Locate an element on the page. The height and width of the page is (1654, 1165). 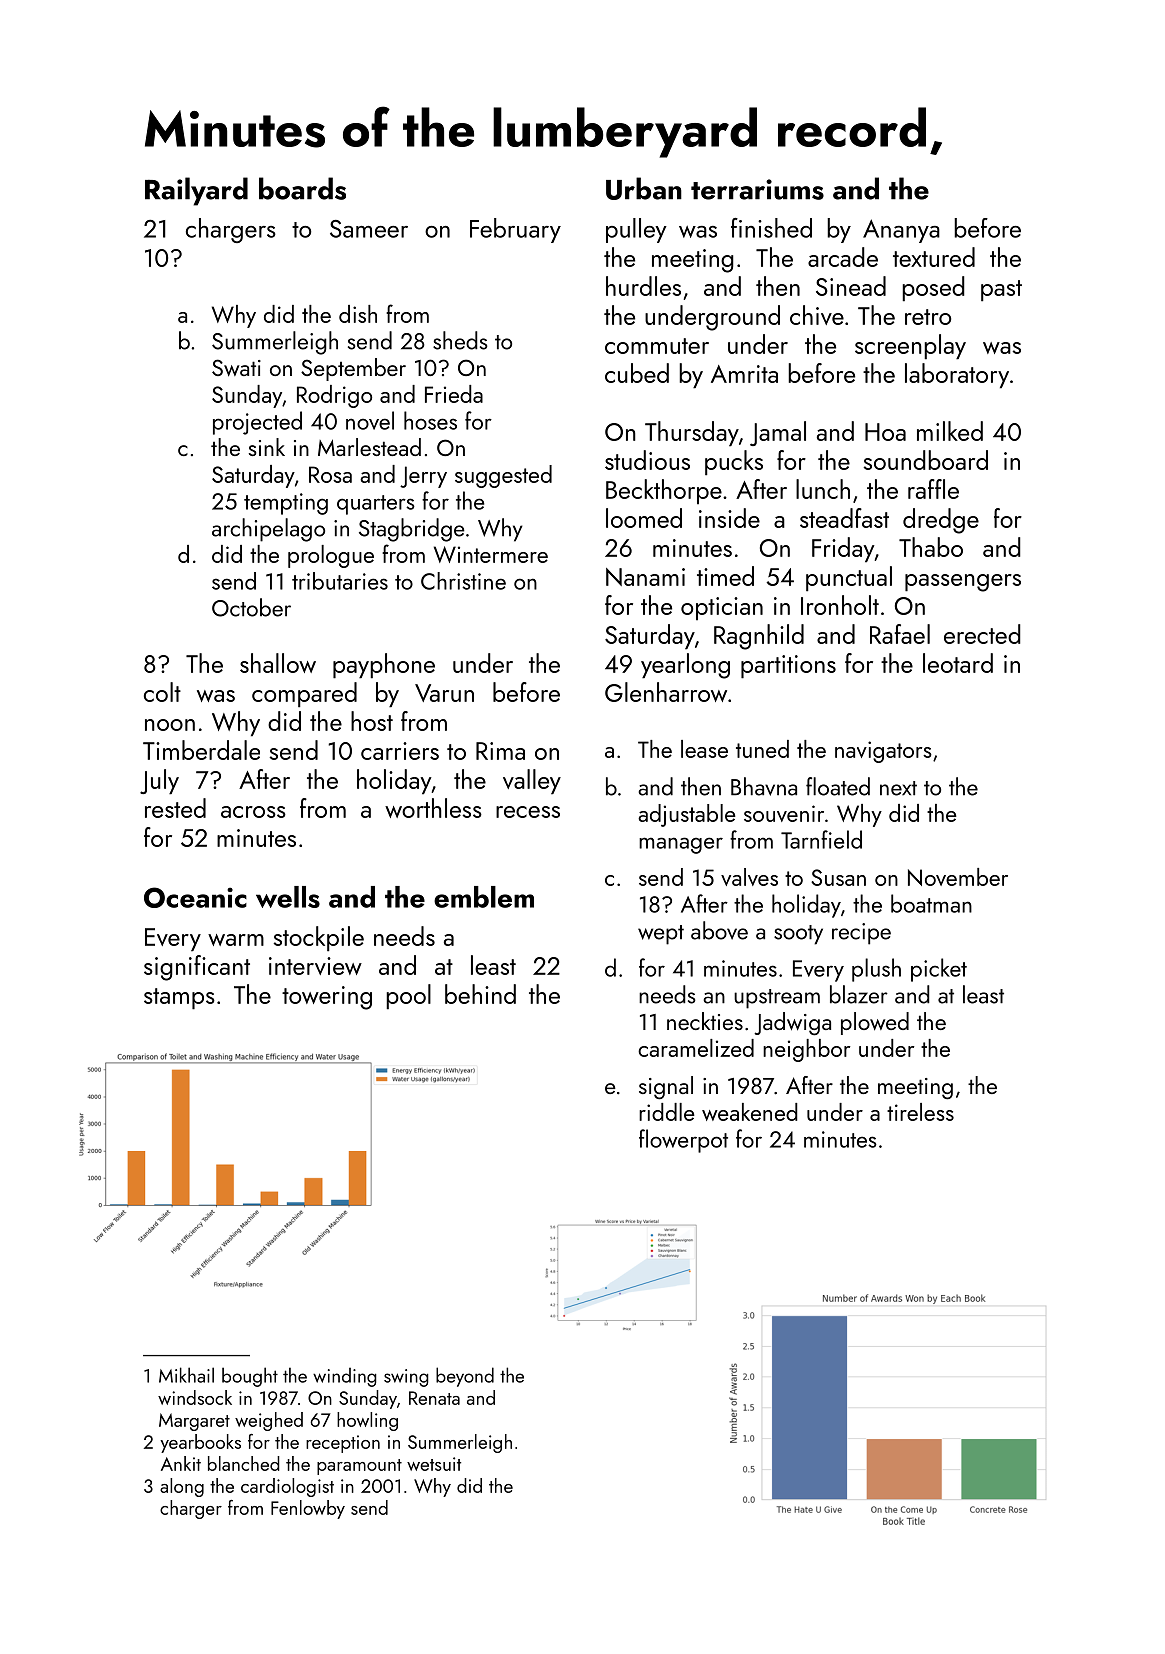
towering is located at coordinates (327, 998).
